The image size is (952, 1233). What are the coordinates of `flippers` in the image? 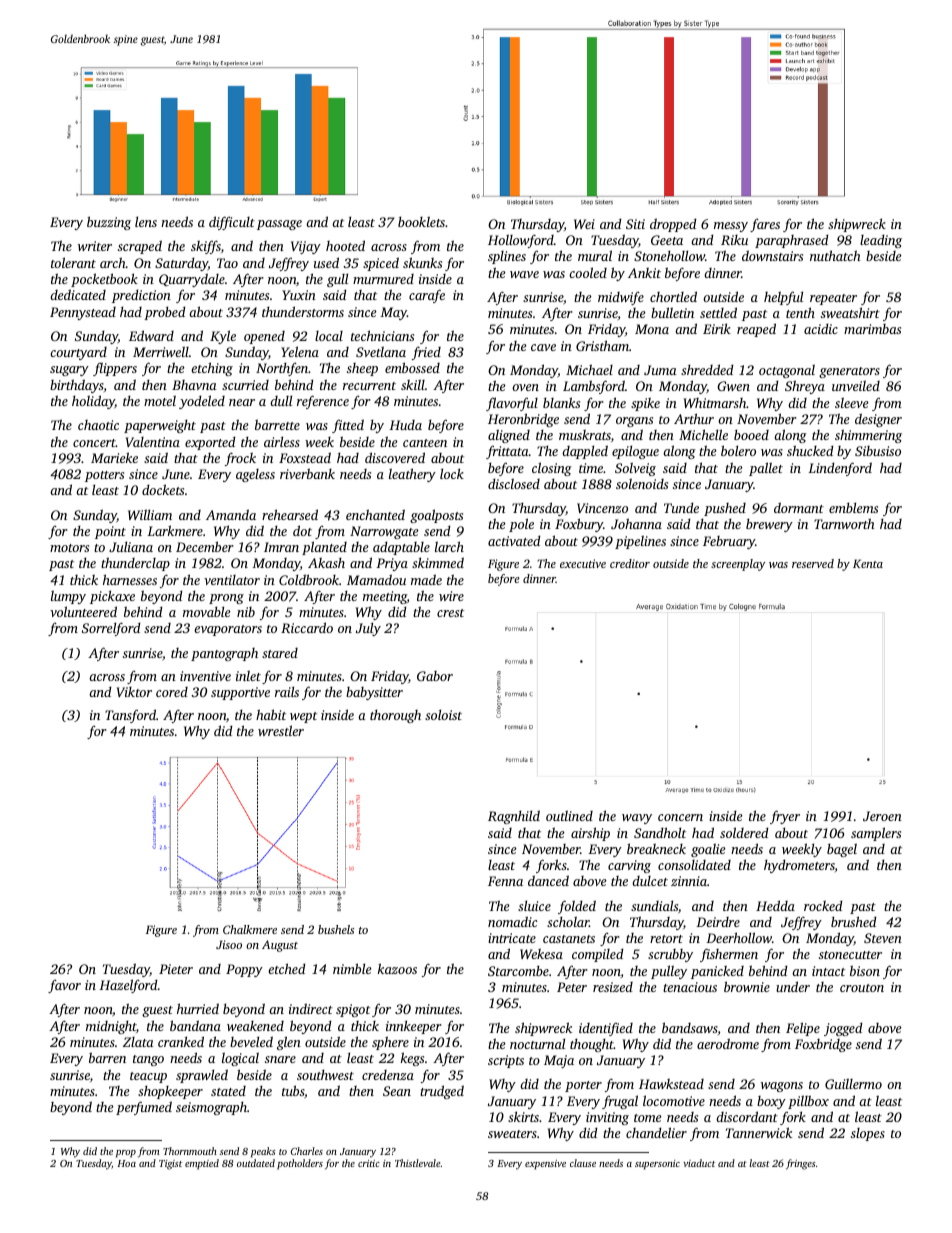 It's located at (115, 369).
